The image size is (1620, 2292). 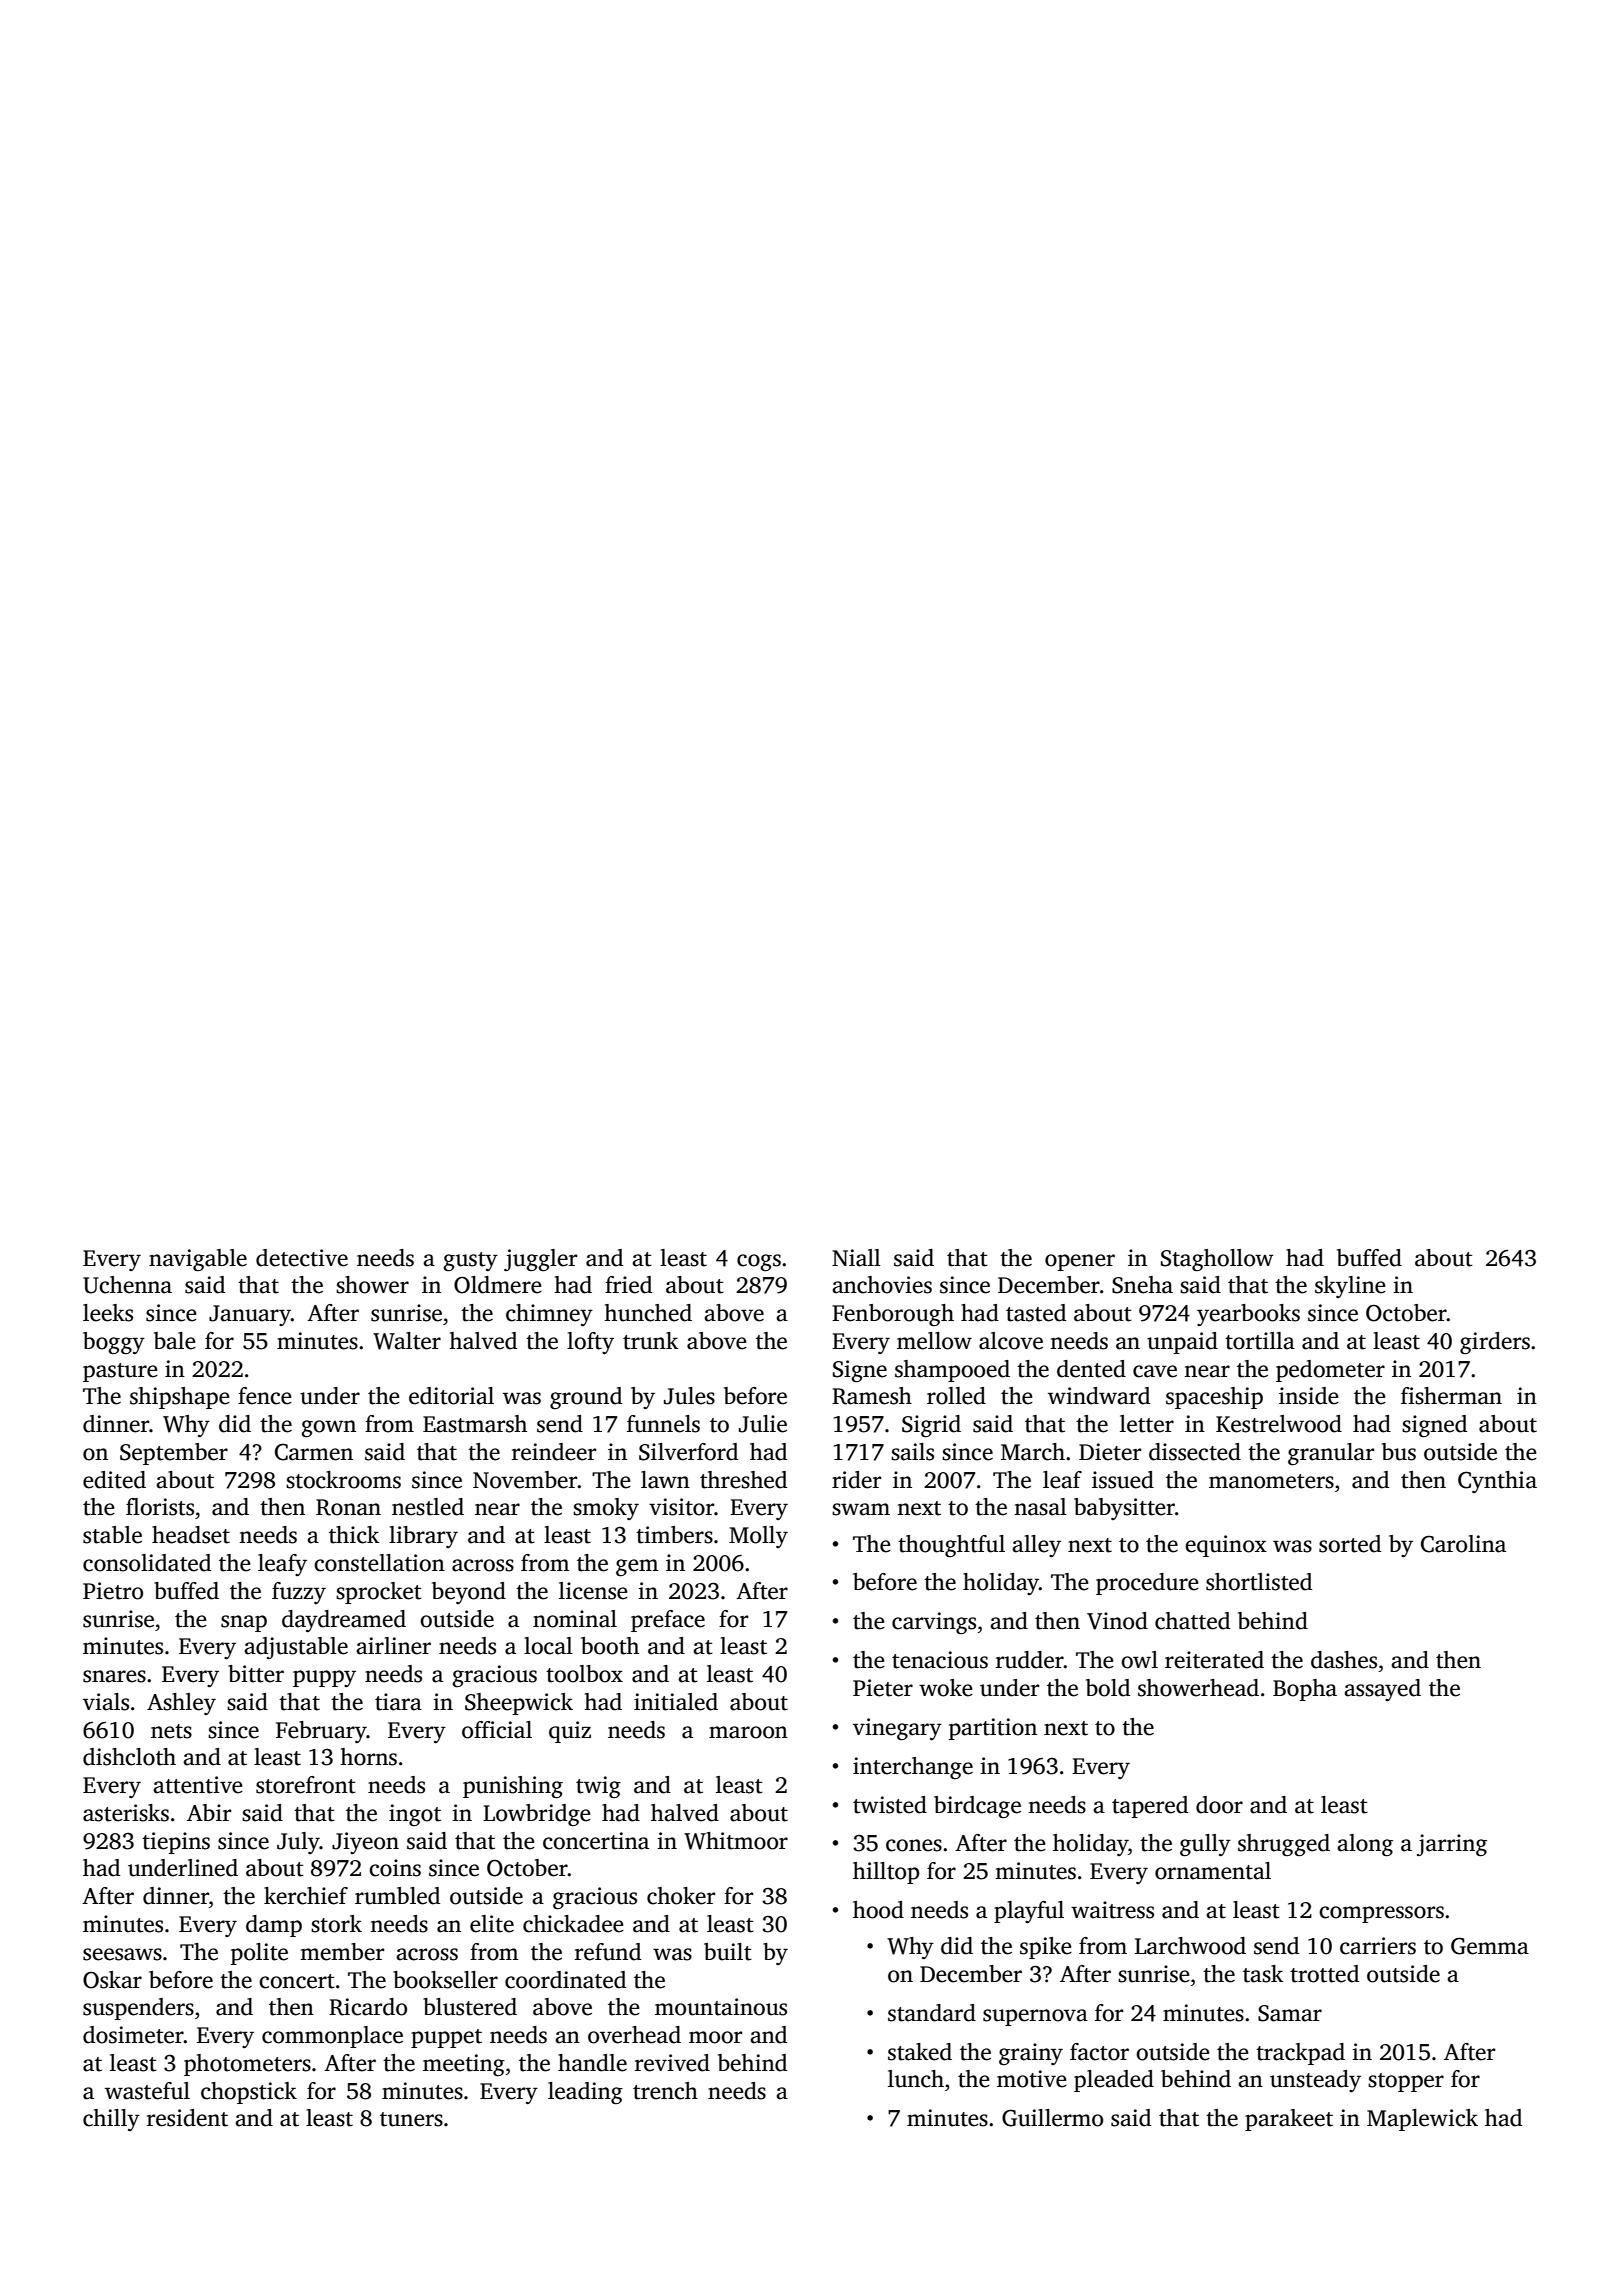 I want to click on standard, so click(x=932, y=2013).
